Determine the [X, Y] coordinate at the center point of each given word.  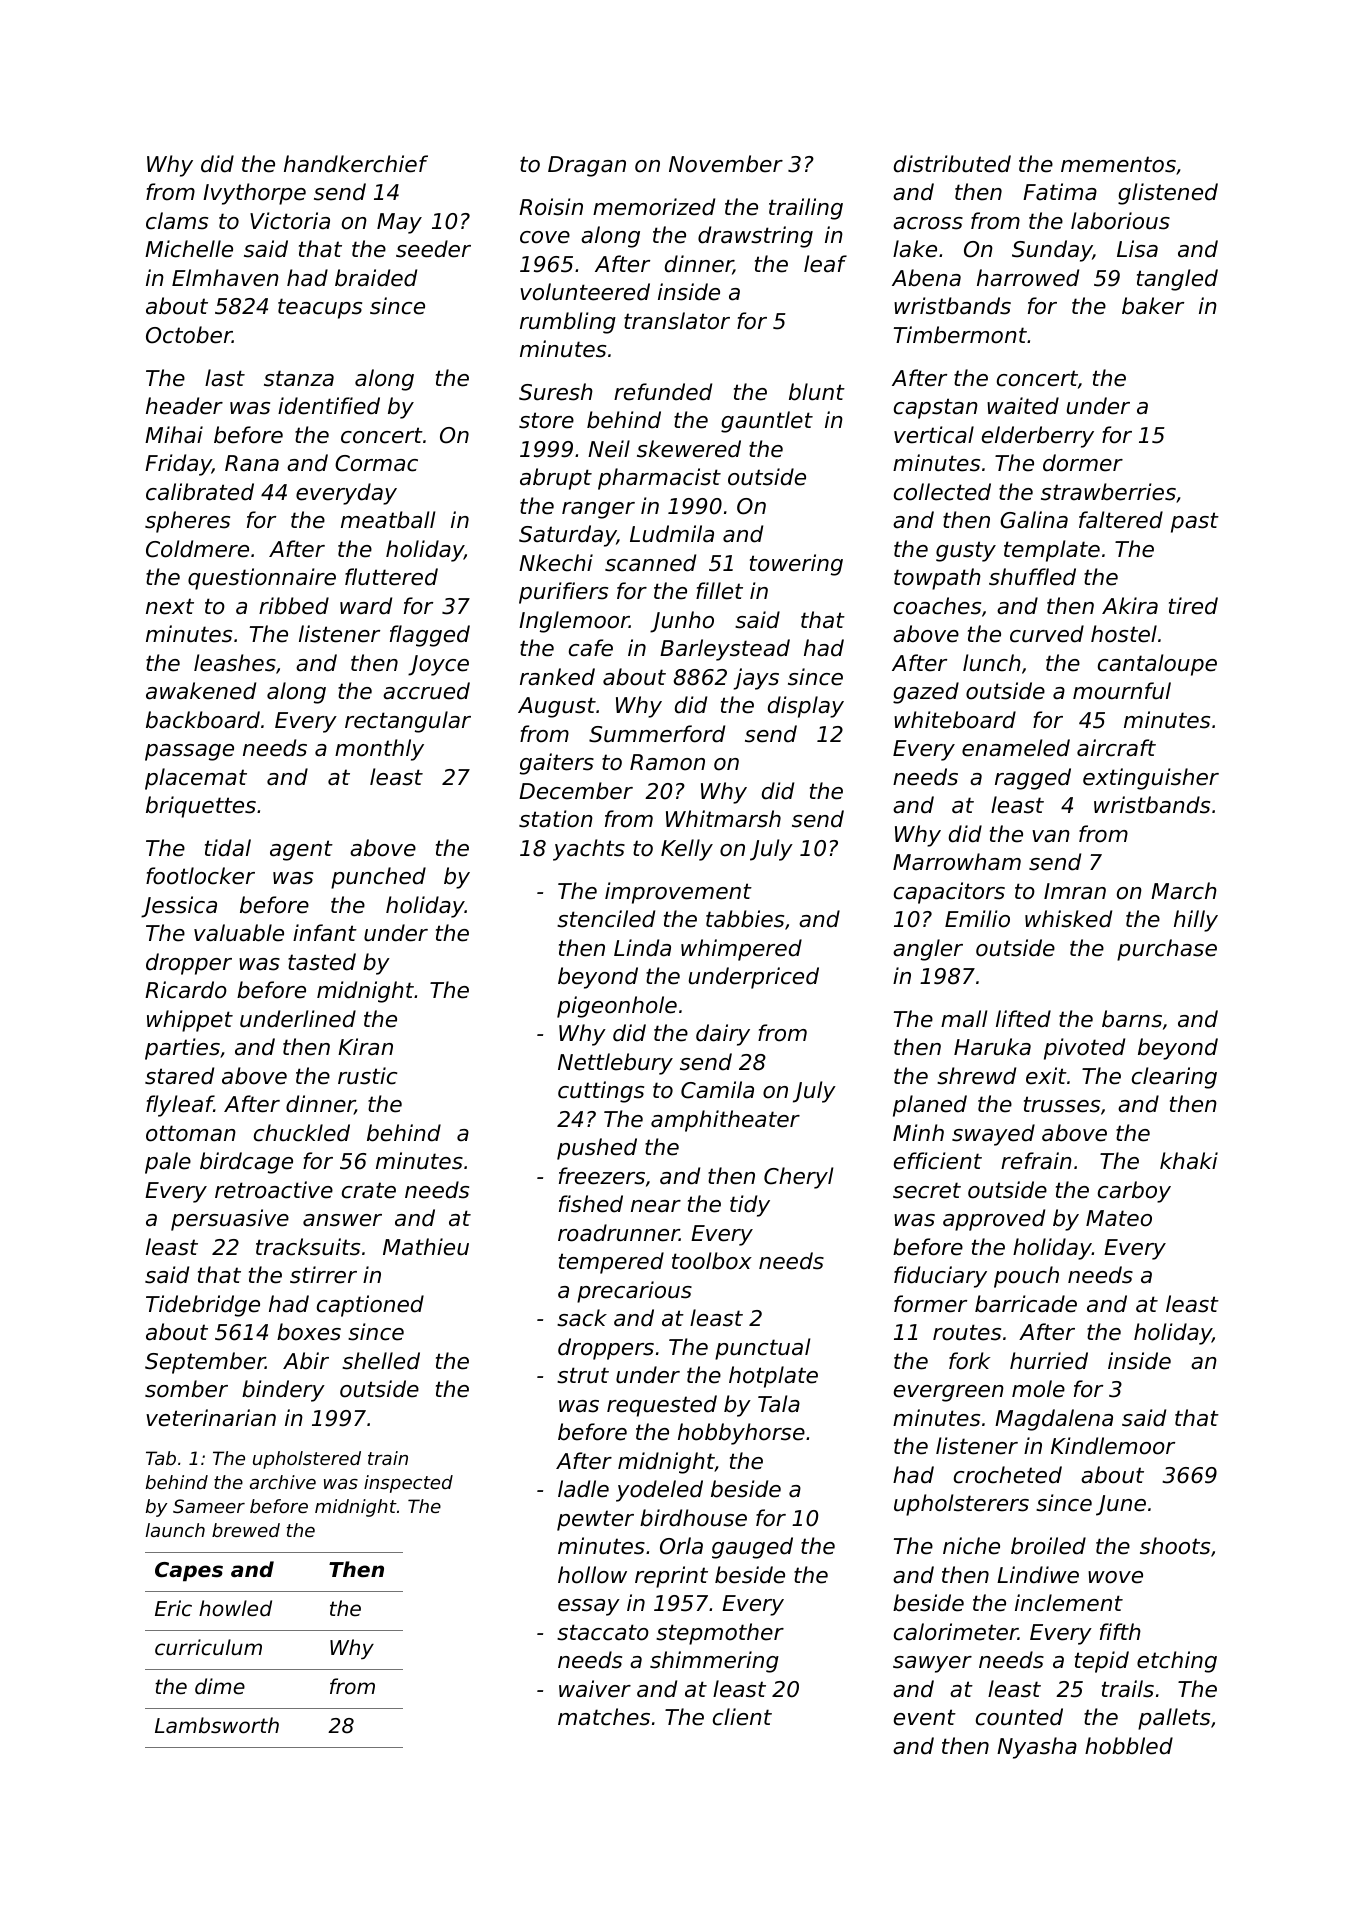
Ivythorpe [254, 194]
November [726, 164]
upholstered [307, 1460]
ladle [583, 1489]
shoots [1175, 1546]
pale [168, 1163]
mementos [1118, 164]
